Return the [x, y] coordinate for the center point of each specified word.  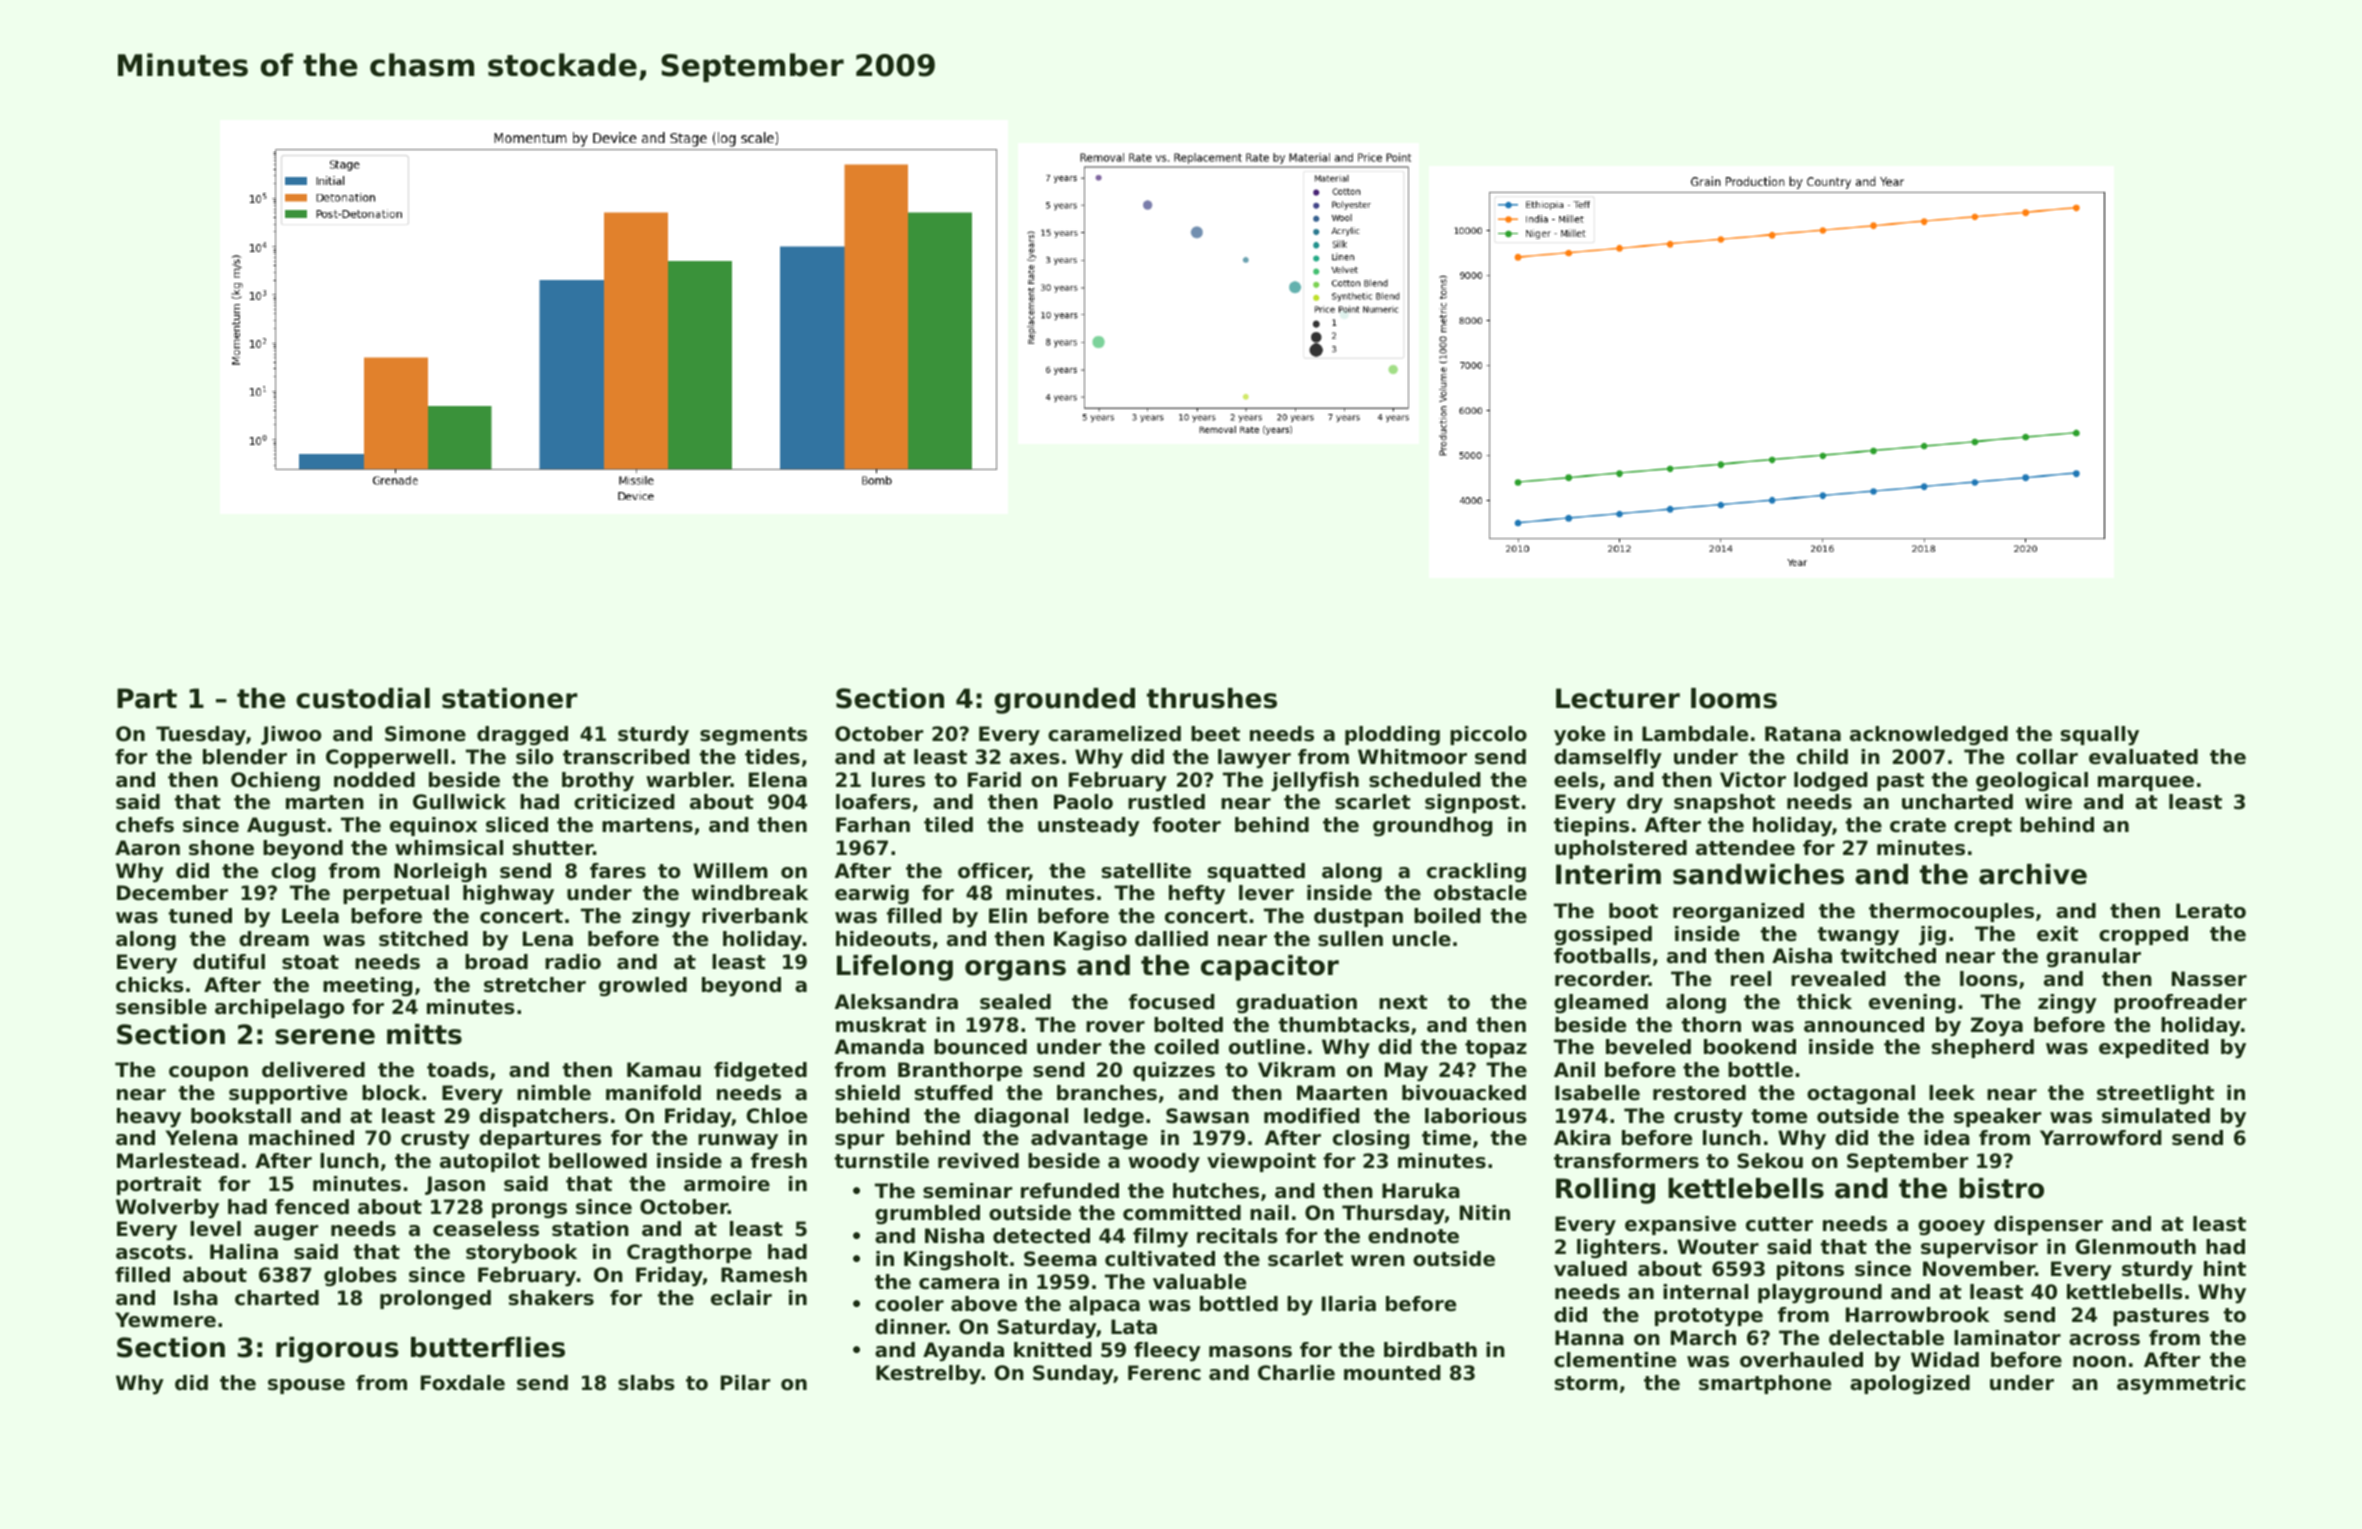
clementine [1615, 1360]
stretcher [535, 985]
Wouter [1718, 1247]
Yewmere [165, 1320]
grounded [1064, 701]
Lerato [2211, 911]
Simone [425, 734]
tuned [200, 916]
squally [2100, 736]
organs [1015, 970]
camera [959, 1284]
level [215, 1229]
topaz [1496, 1049]
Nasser [2209, 979]
